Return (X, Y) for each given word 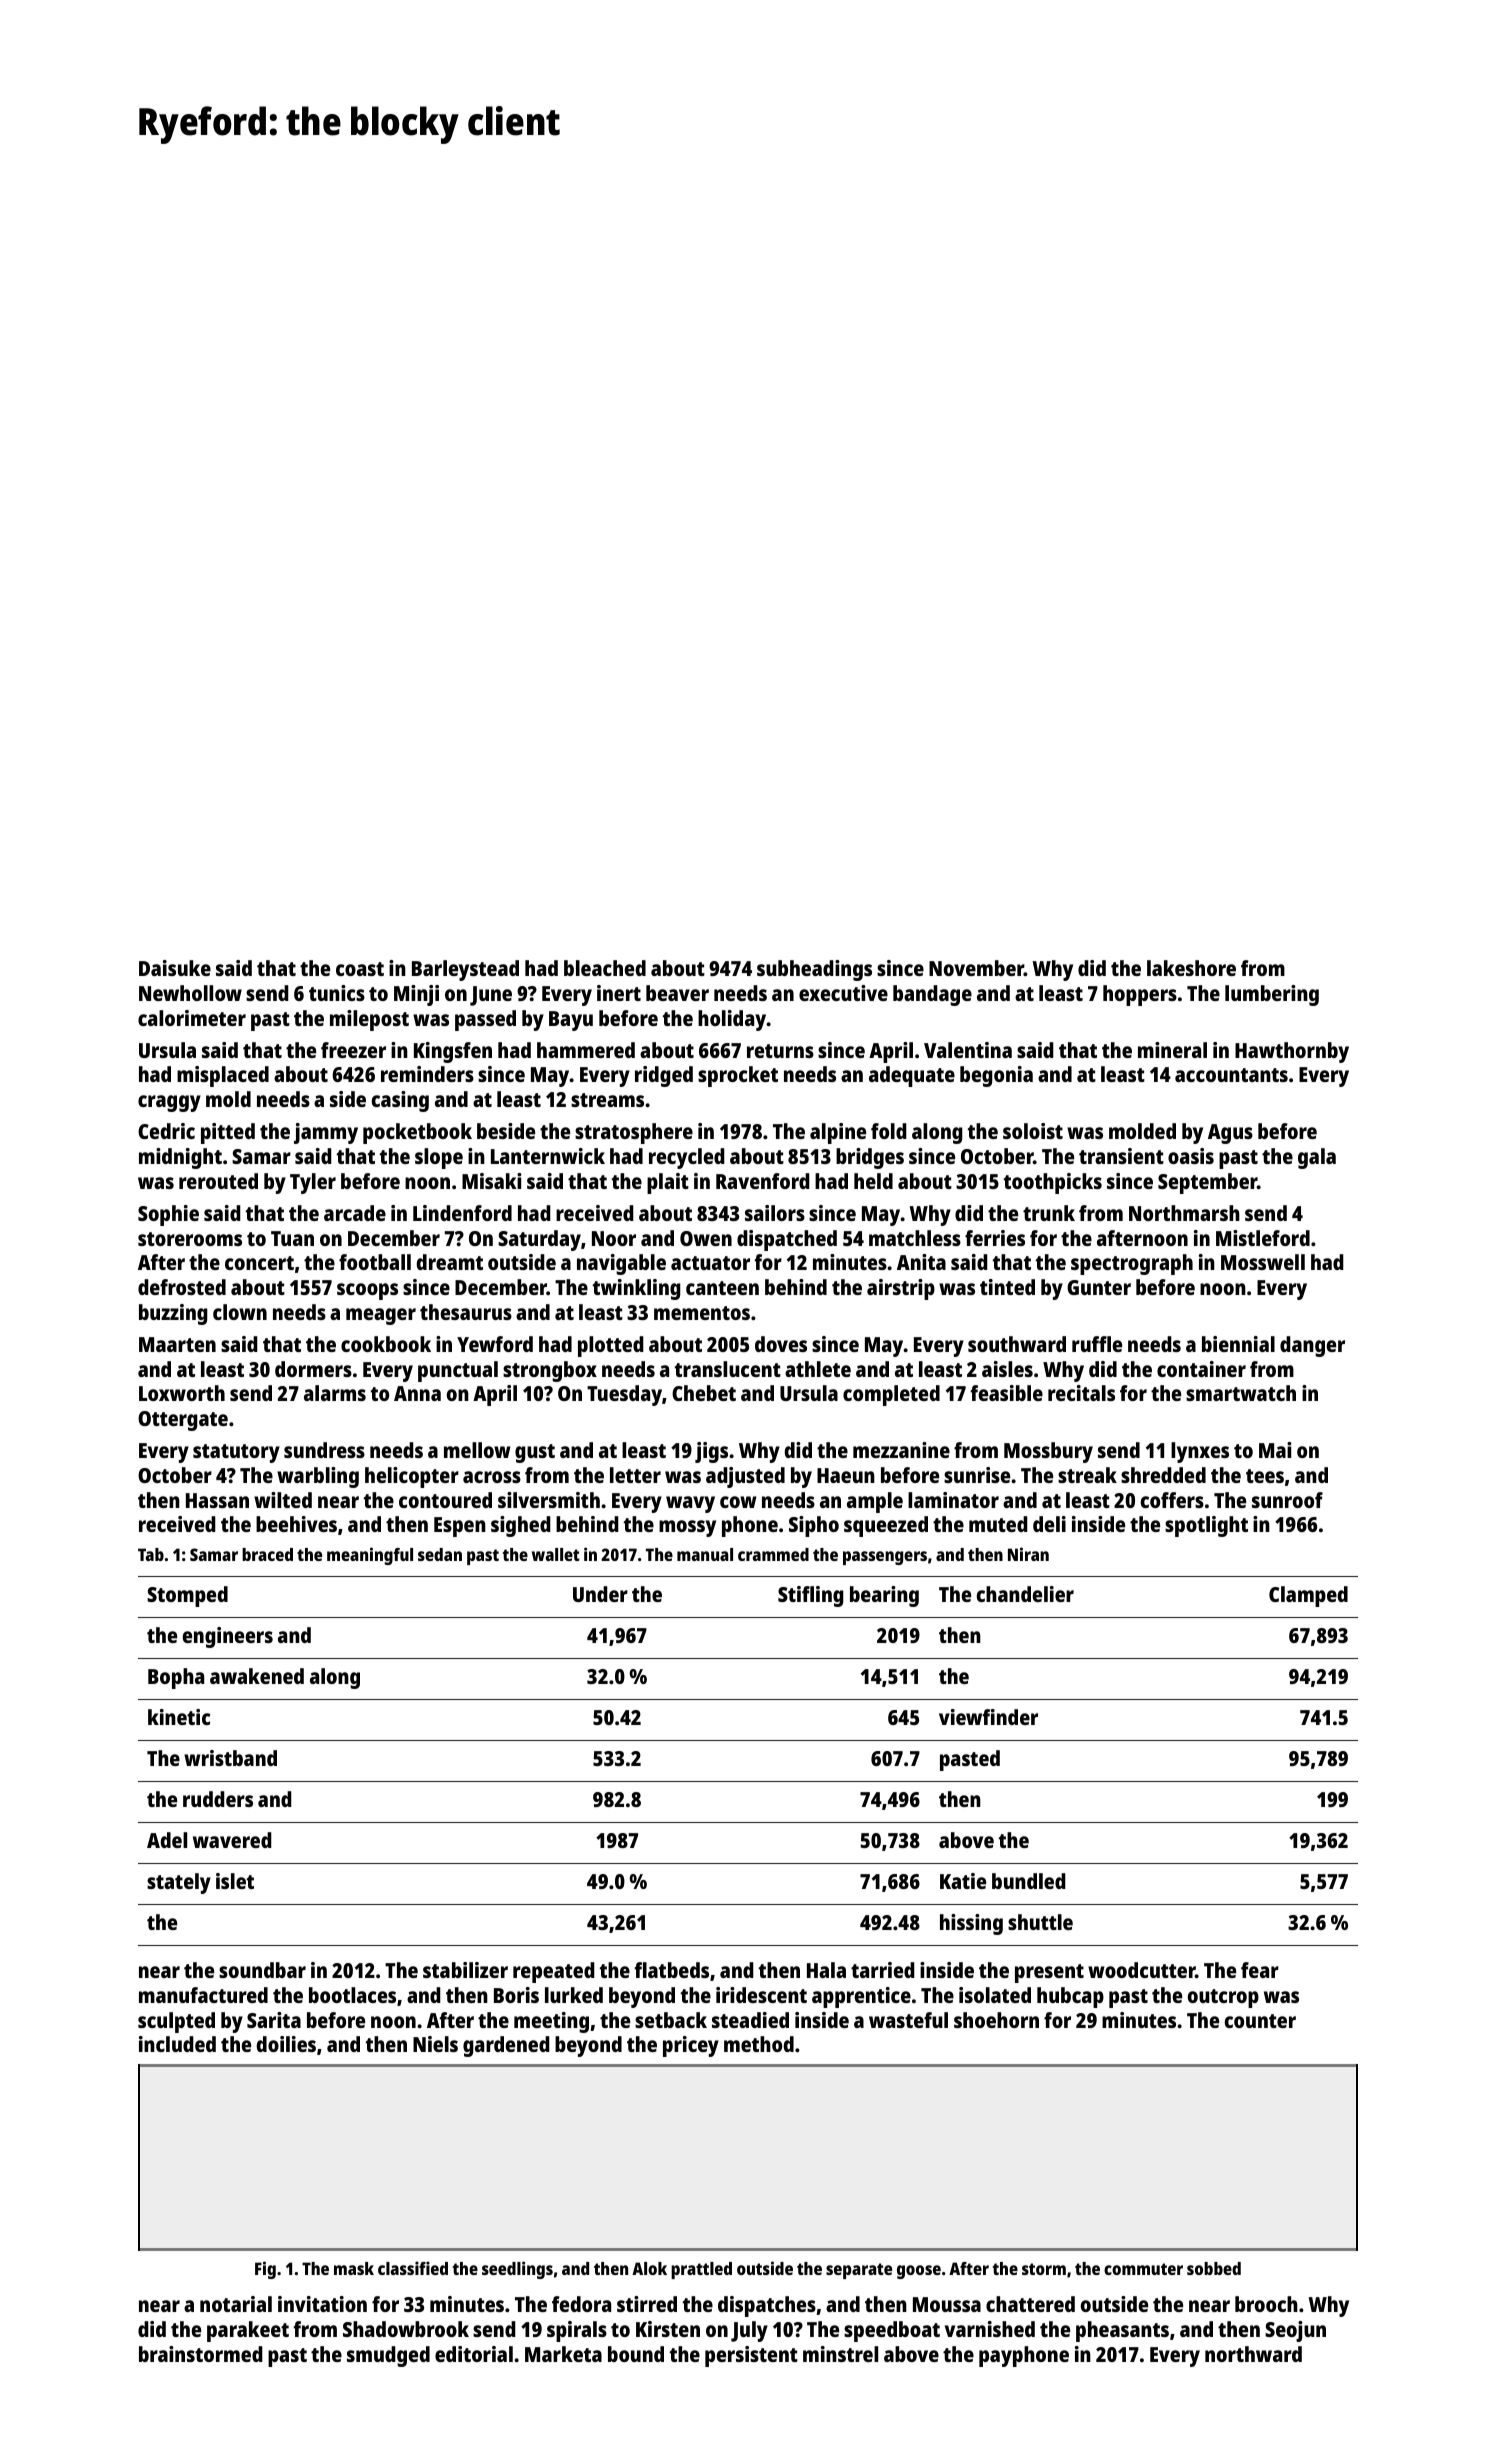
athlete (818, 1369)
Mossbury (1048, 1452)
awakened (257, 1676)
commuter (1143, 2269)
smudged (388, 2356)
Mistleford (1263, 1238)
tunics (337, 993)
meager (381, 1316)
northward (1253, 2354)
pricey (691, 2046)
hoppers (1140, 995)
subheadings (814, 970)
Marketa (563, 2354)
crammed (773, 1554)
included (177, 2044)
